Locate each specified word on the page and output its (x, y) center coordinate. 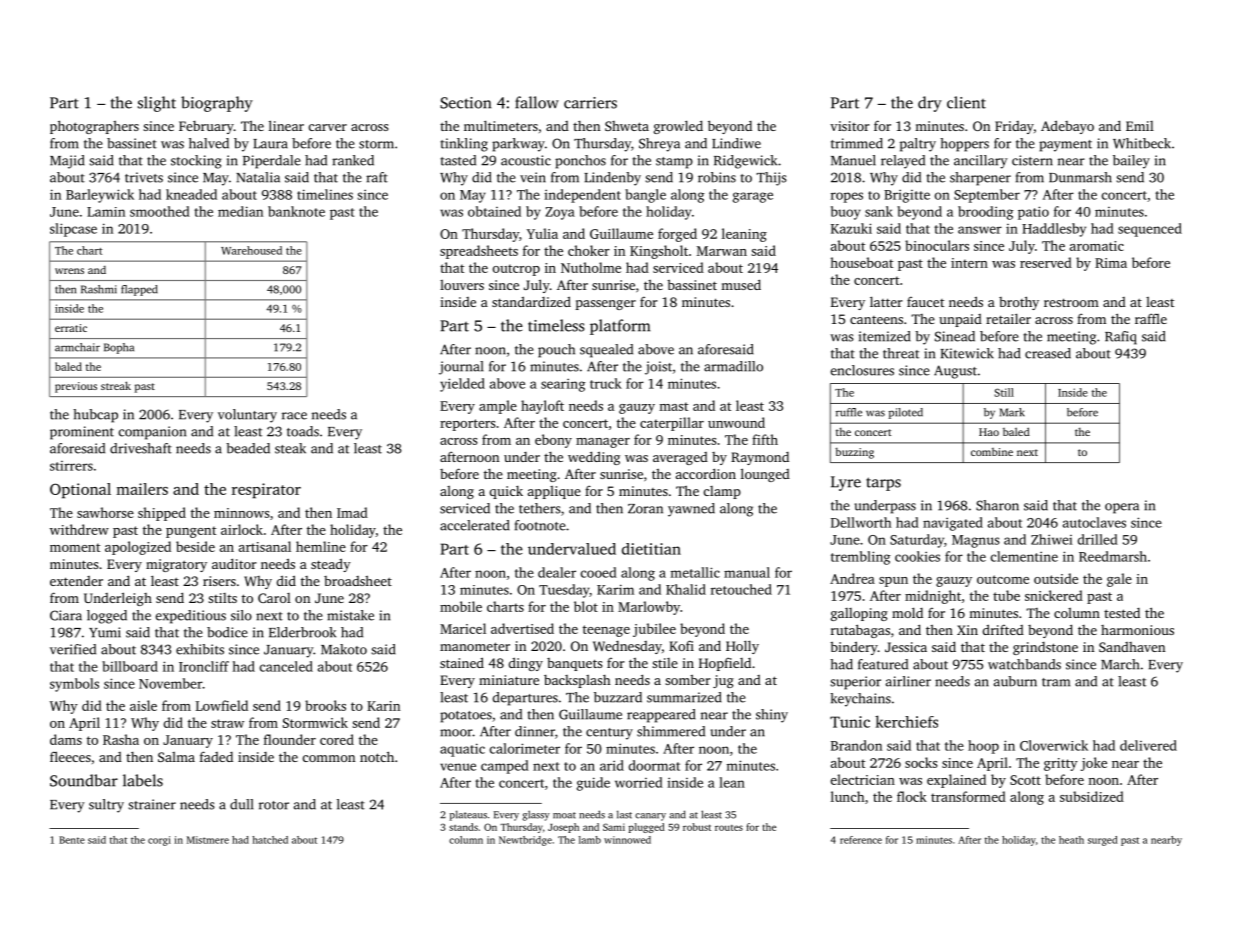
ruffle (849, 412)
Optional (80, 491)
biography (217, 104)
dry (930, 104)
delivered (1148, 745)
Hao (989, 432)
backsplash (577, 681)
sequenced (1150, 230)
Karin (383, 706)
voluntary (247, 416)
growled (678, 127)
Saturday (917, 541)
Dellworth (861, 522)
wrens (69, 271)
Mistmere (208, 840)
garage (753, 197)
